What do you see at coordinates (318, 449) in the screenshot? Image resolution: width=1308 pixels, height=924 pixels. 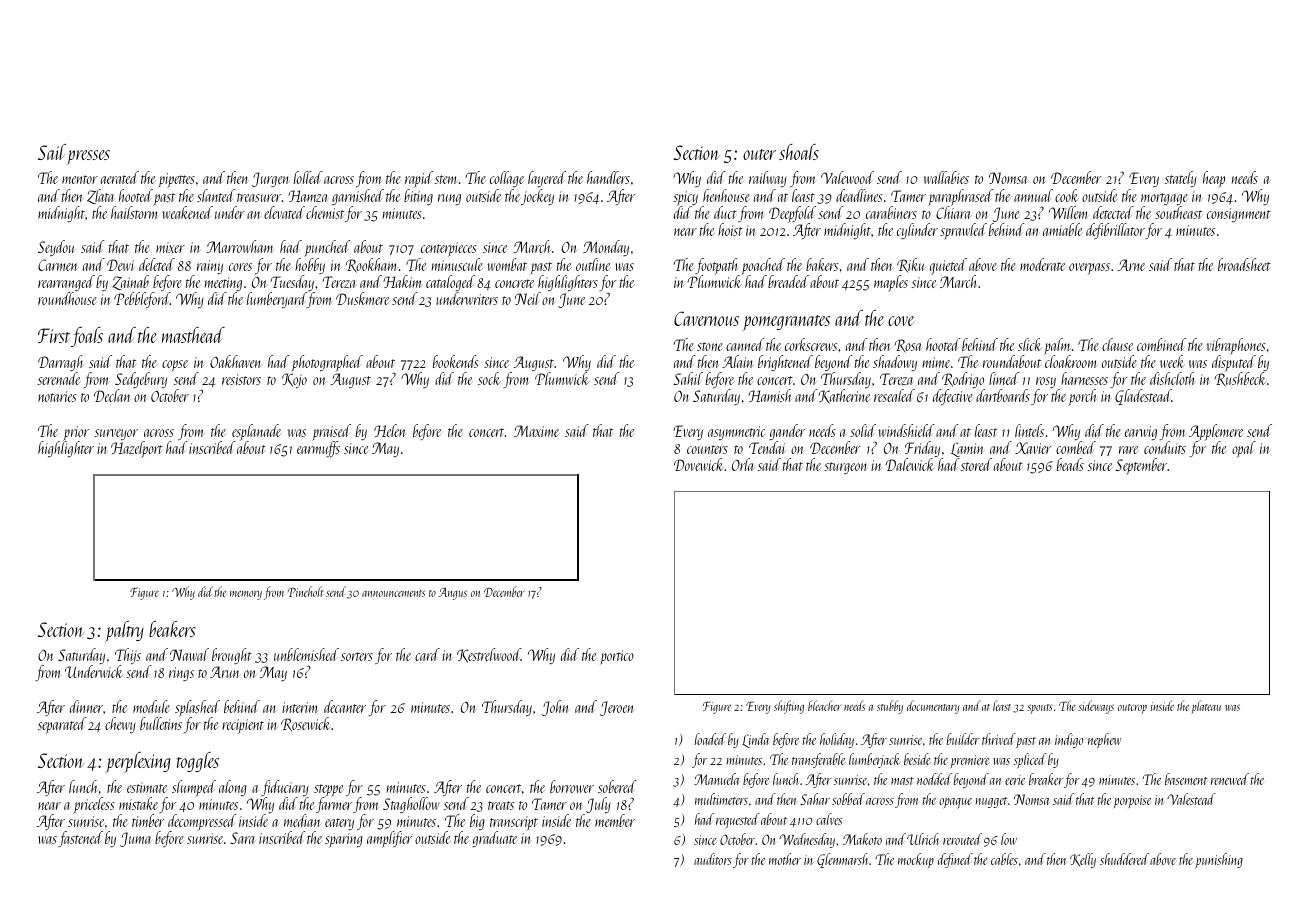 I see `earmuffs` at bounding box center [318, 449].
